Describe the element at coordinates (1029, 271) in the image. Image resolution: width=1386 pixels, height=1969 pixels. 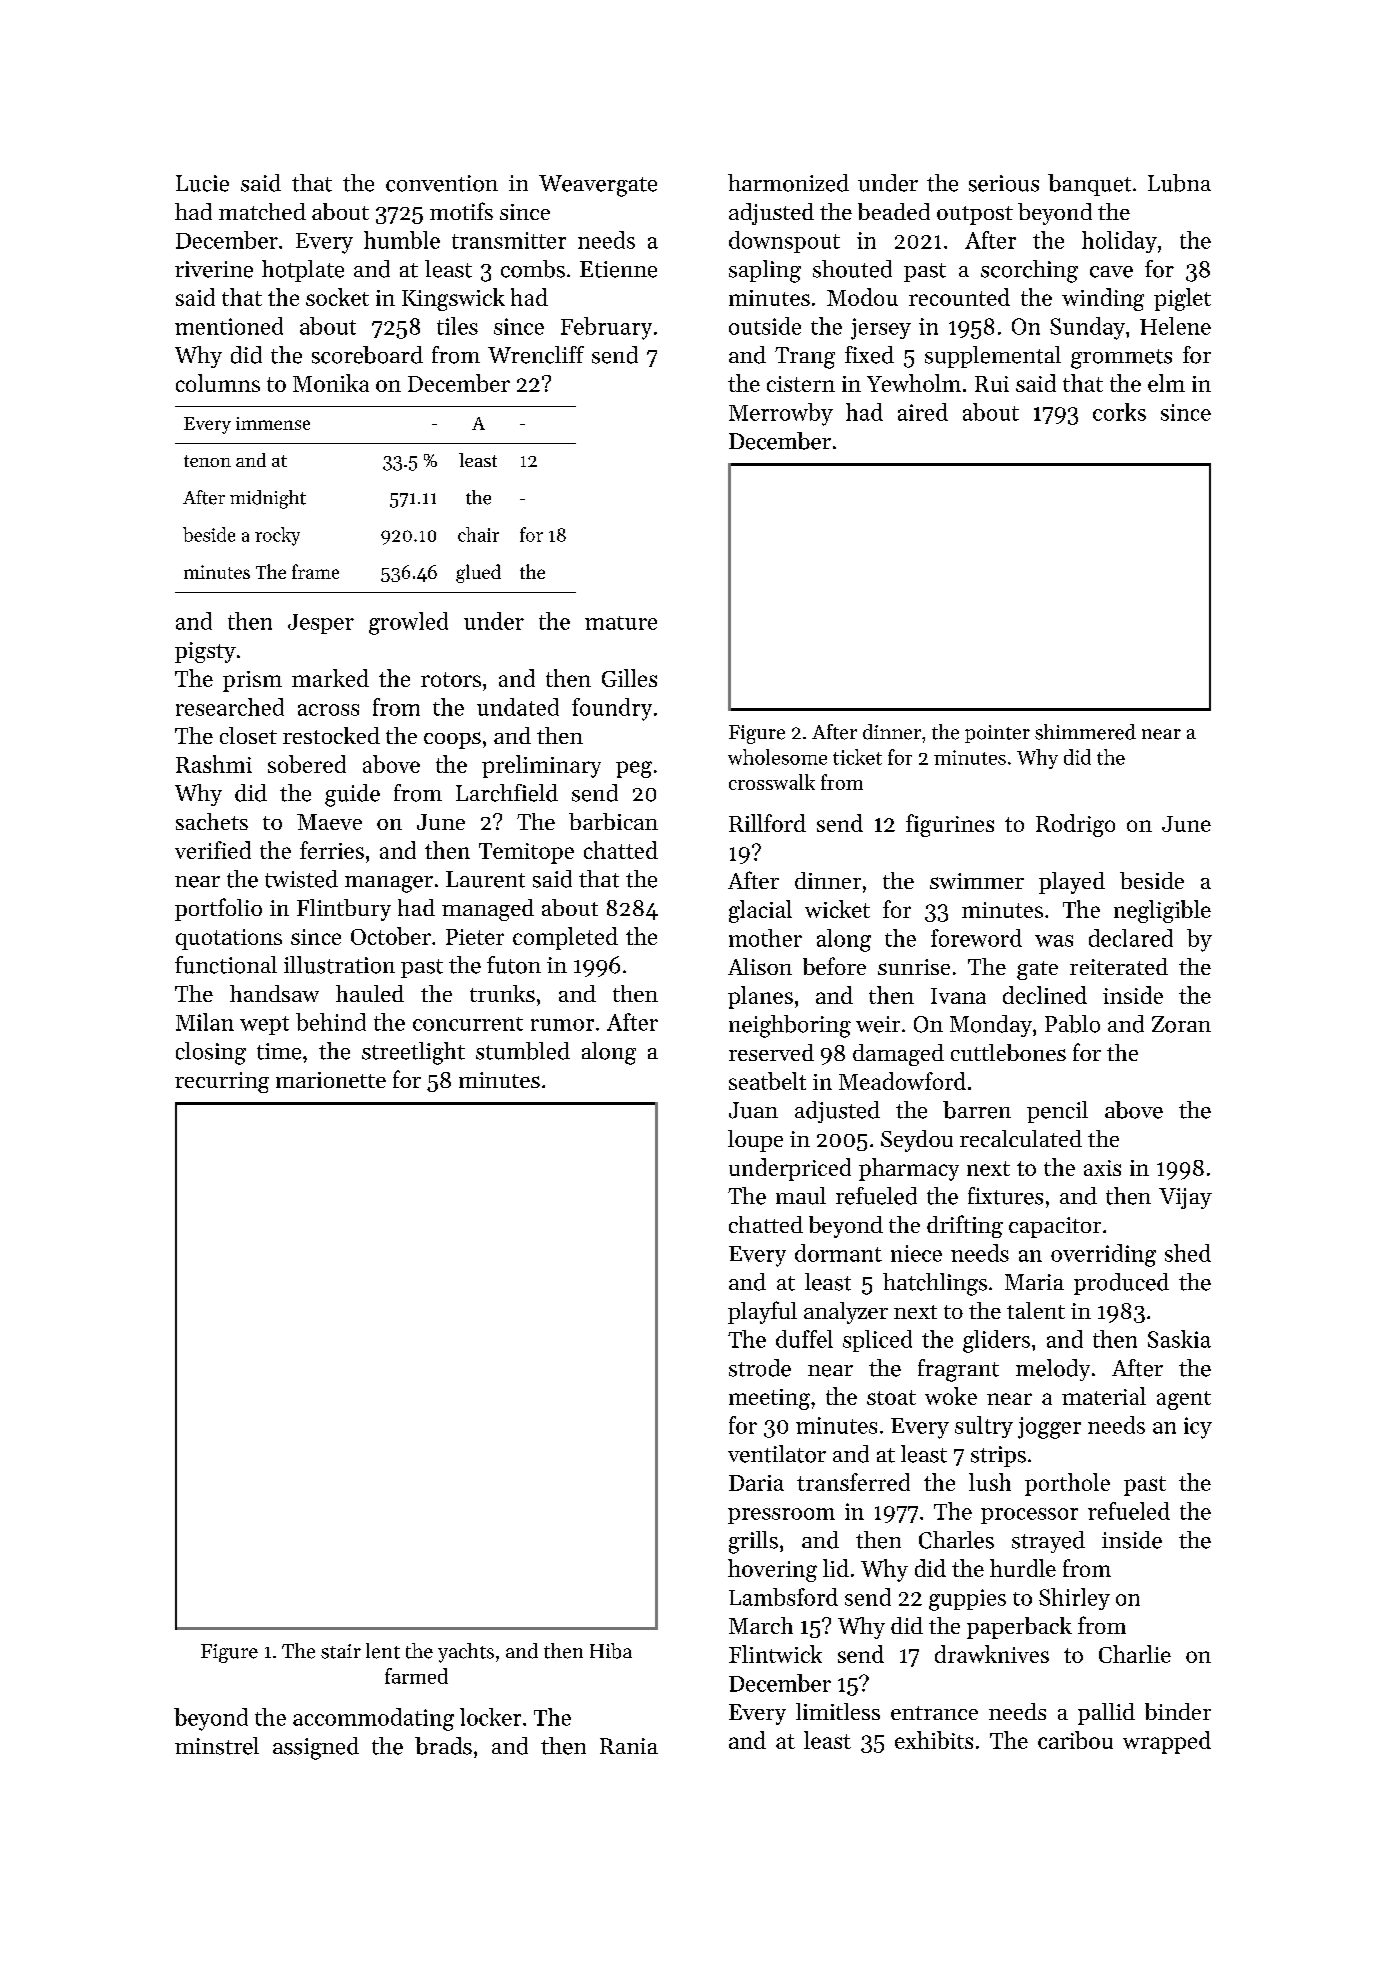
I see `scorching` at that location.
